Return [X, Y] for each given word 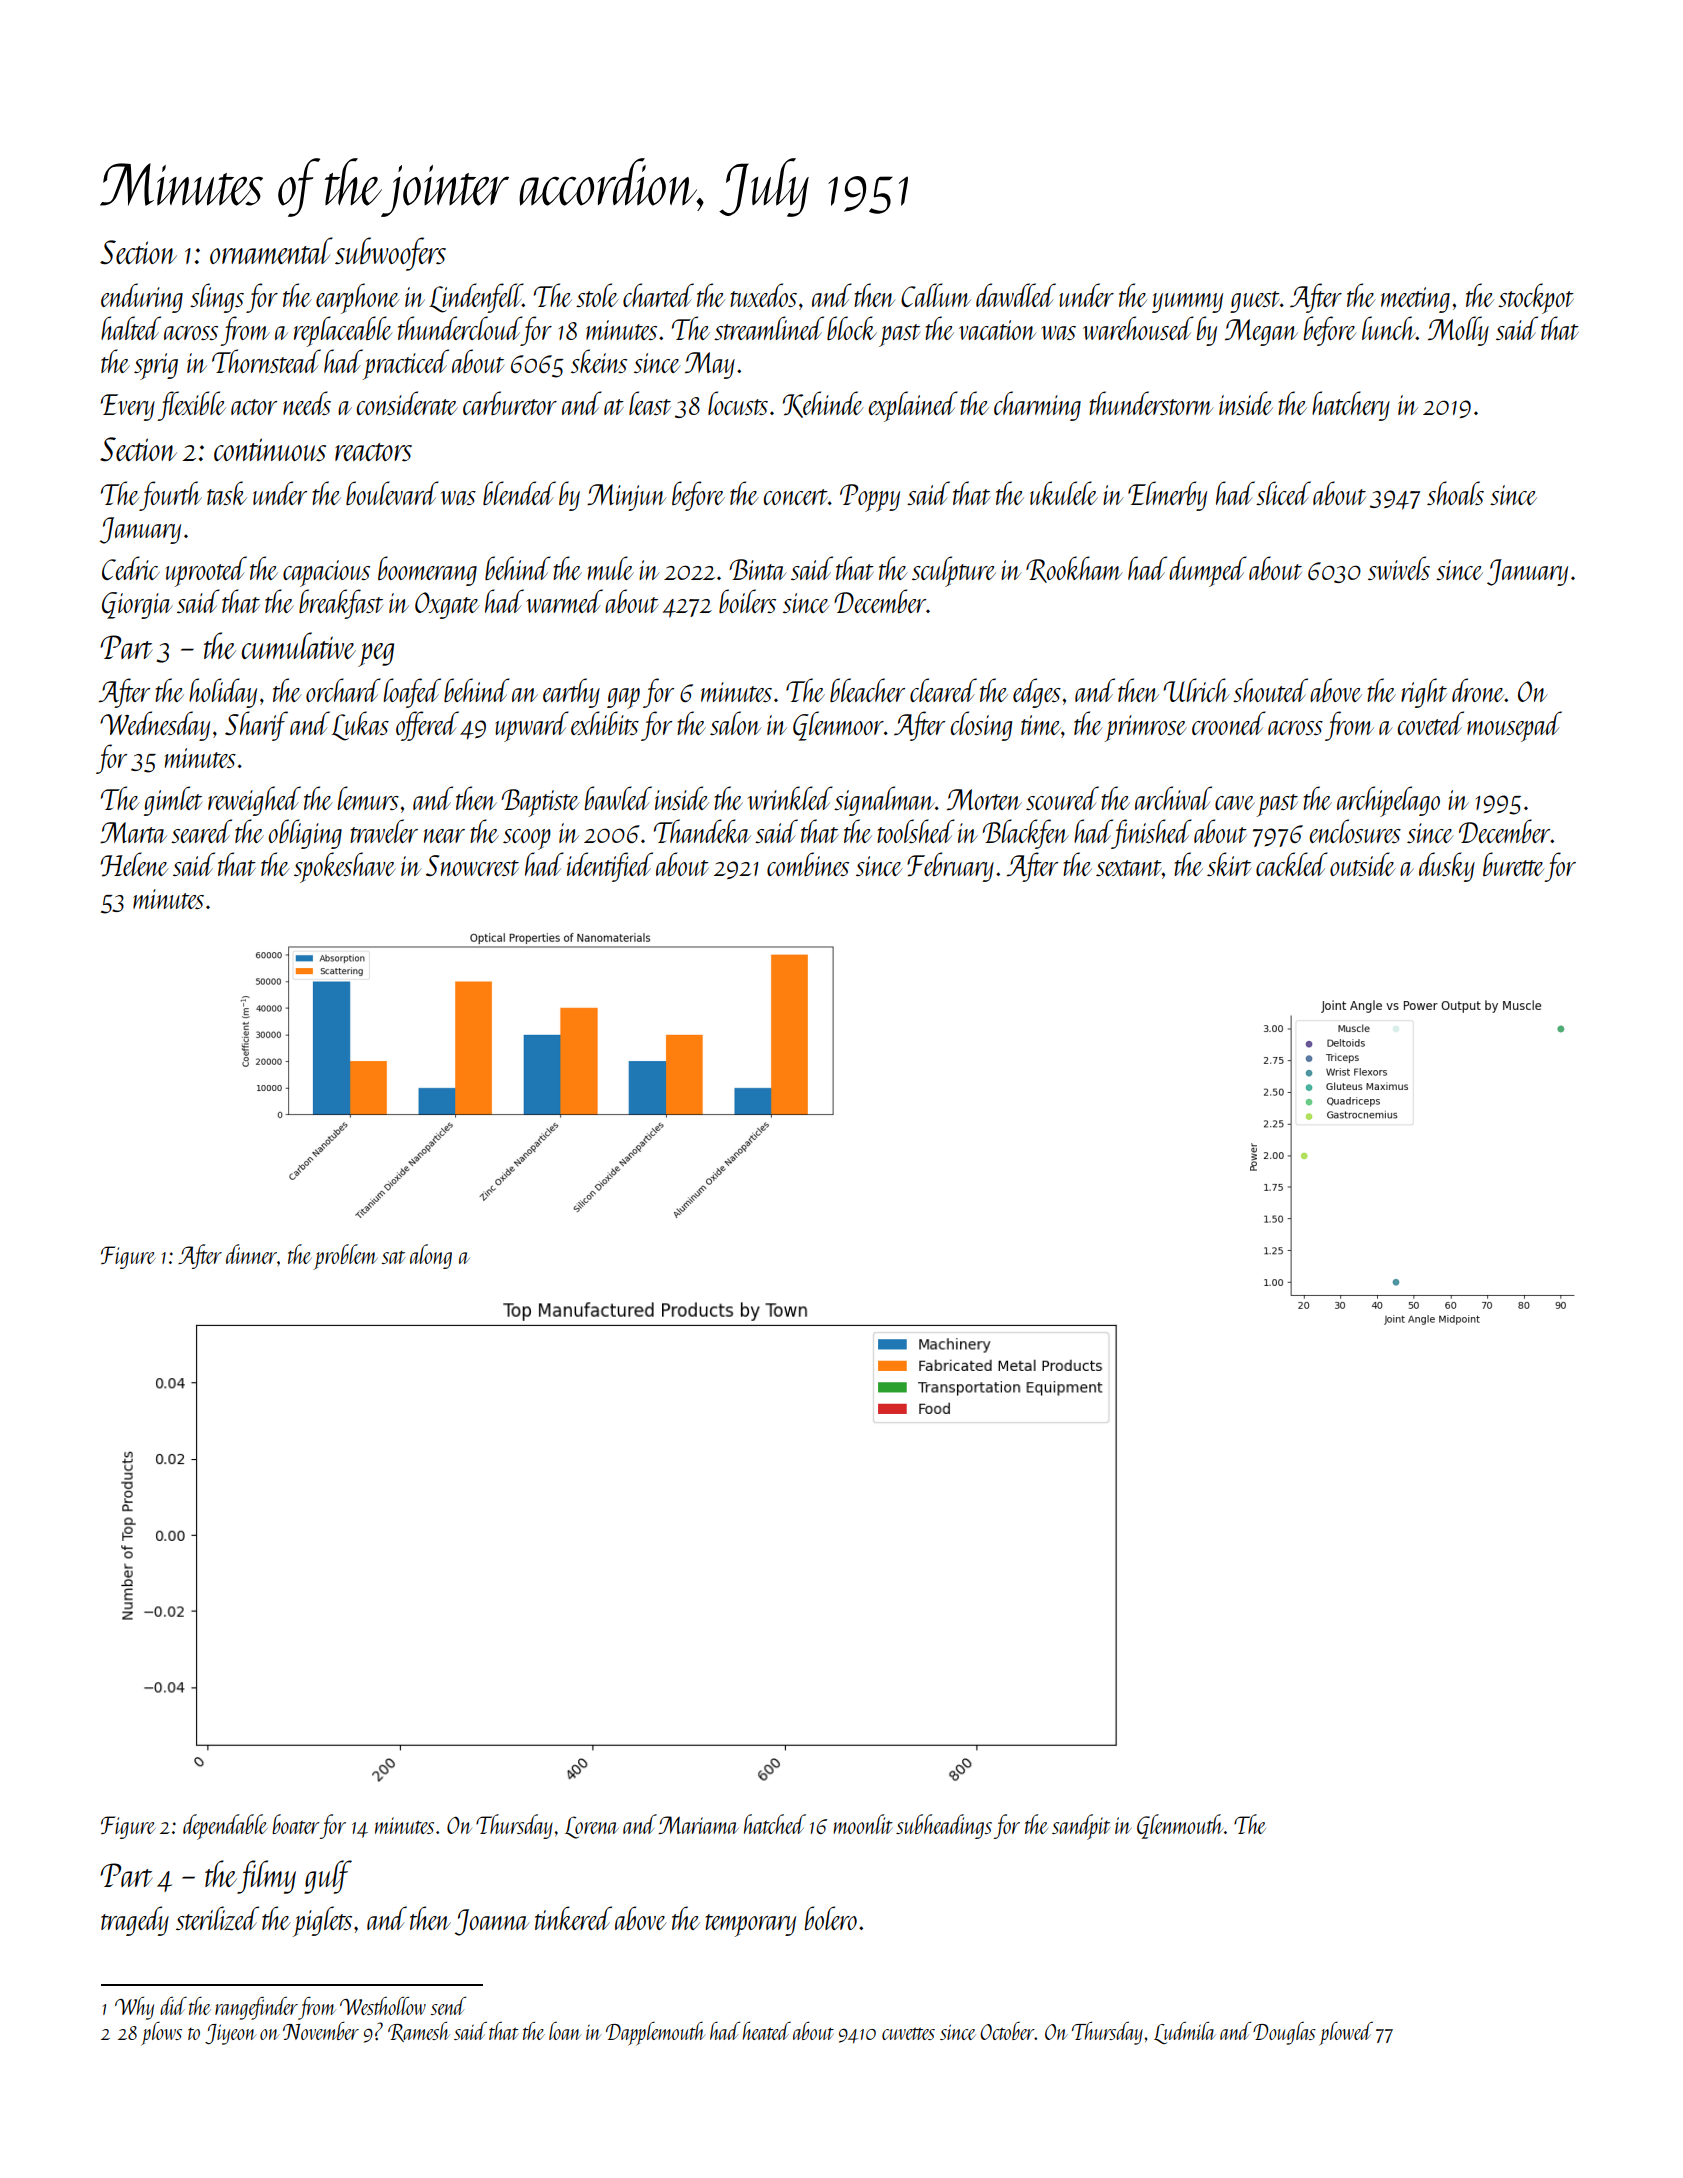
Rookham [1074, 569]
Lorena [592, 1827]
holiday [223, 693]
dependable [225, 1827]
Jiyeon [230, 2034]
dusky [1447, 867]
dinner [251, 1254]
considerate [407, 403]
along [431, 1256]
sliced [1283, 493]
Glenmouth [1180, 1826]
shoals [1455, 493]
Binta [757, 569]
